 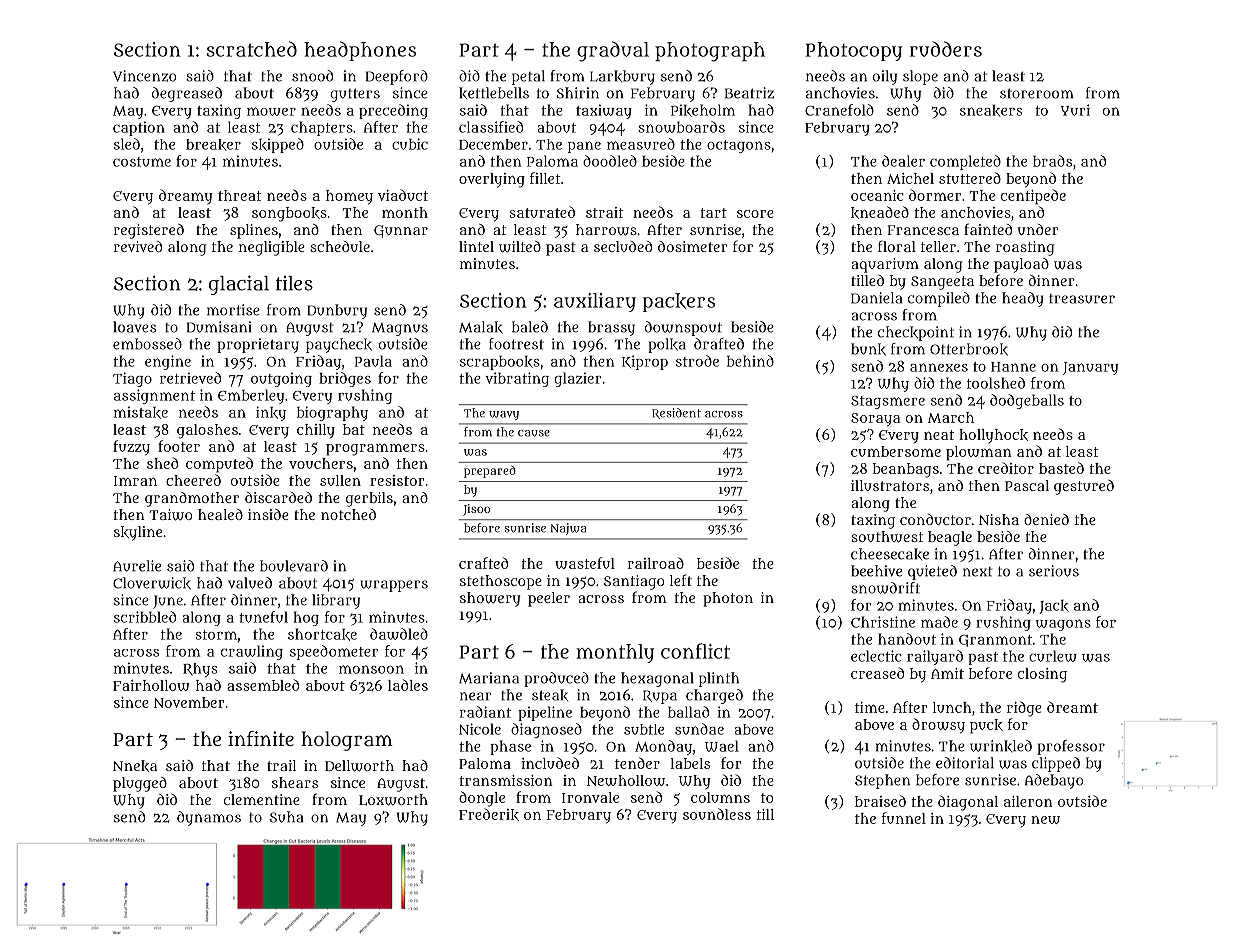 I want to click on packers, so click(x=678, y=302).
